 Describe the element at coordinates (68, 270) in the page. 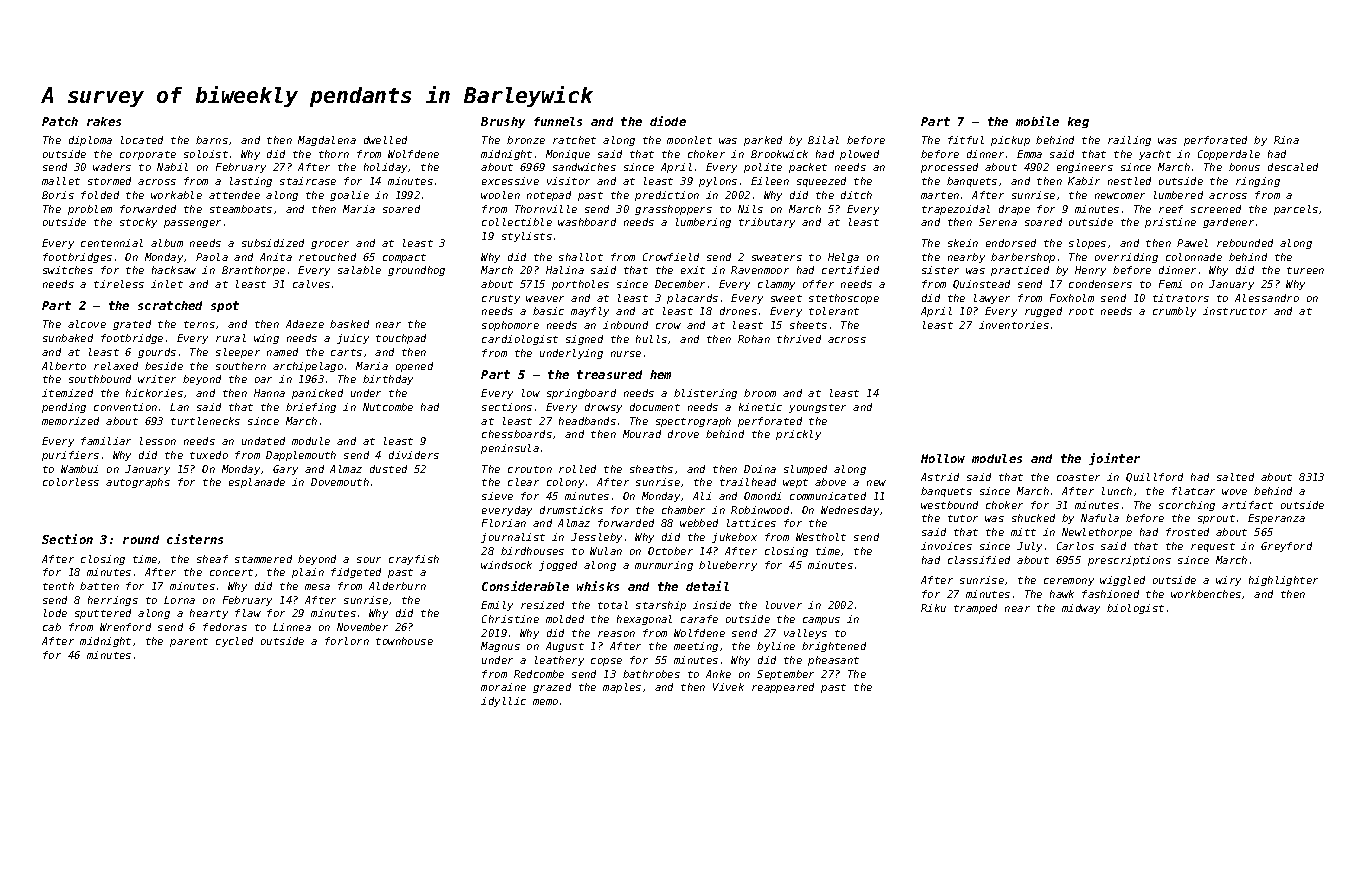

I see `switches` at that location.
